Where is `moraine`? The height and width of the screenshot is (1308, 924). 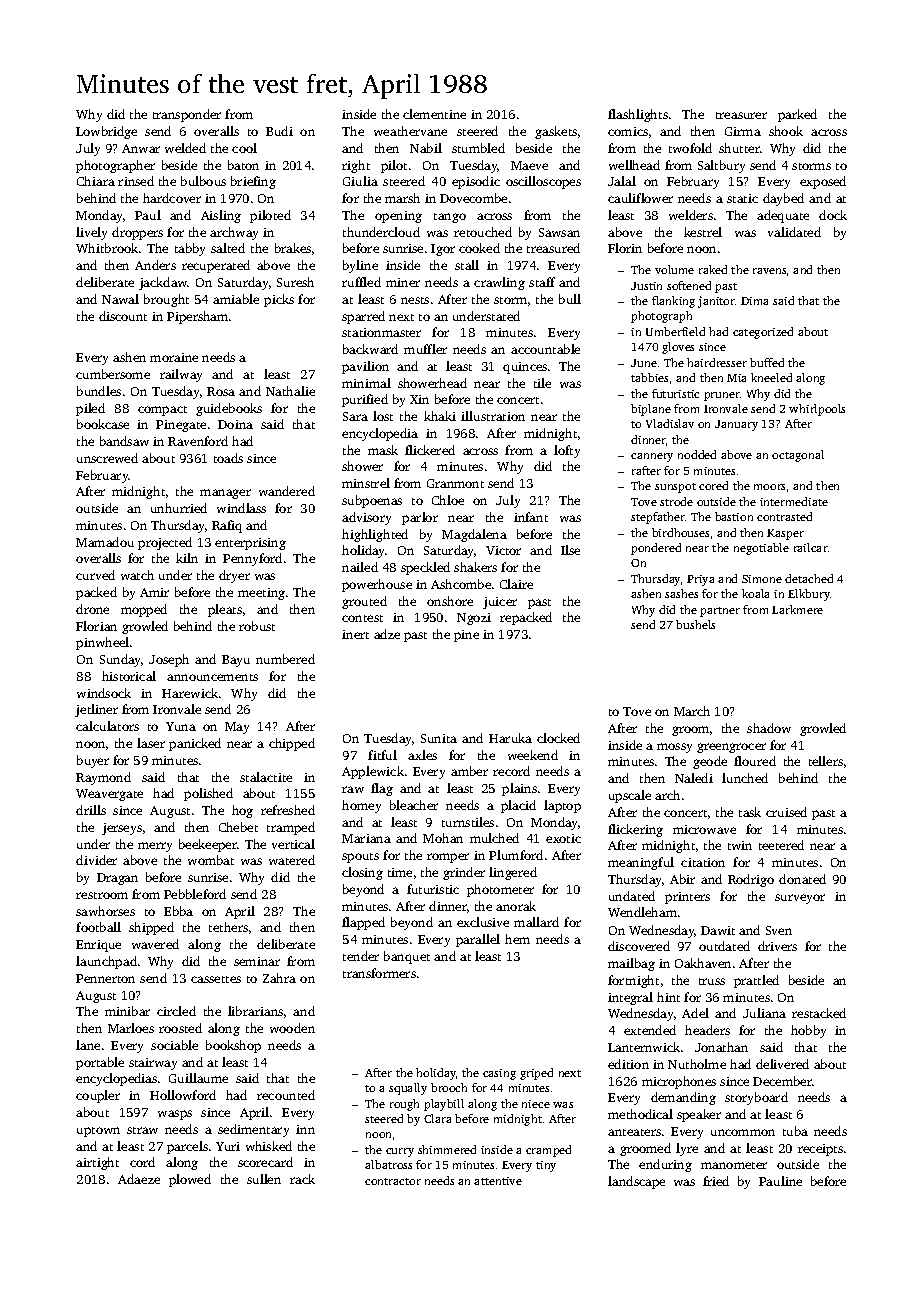 moraine is located at coordinates (174, 357).
